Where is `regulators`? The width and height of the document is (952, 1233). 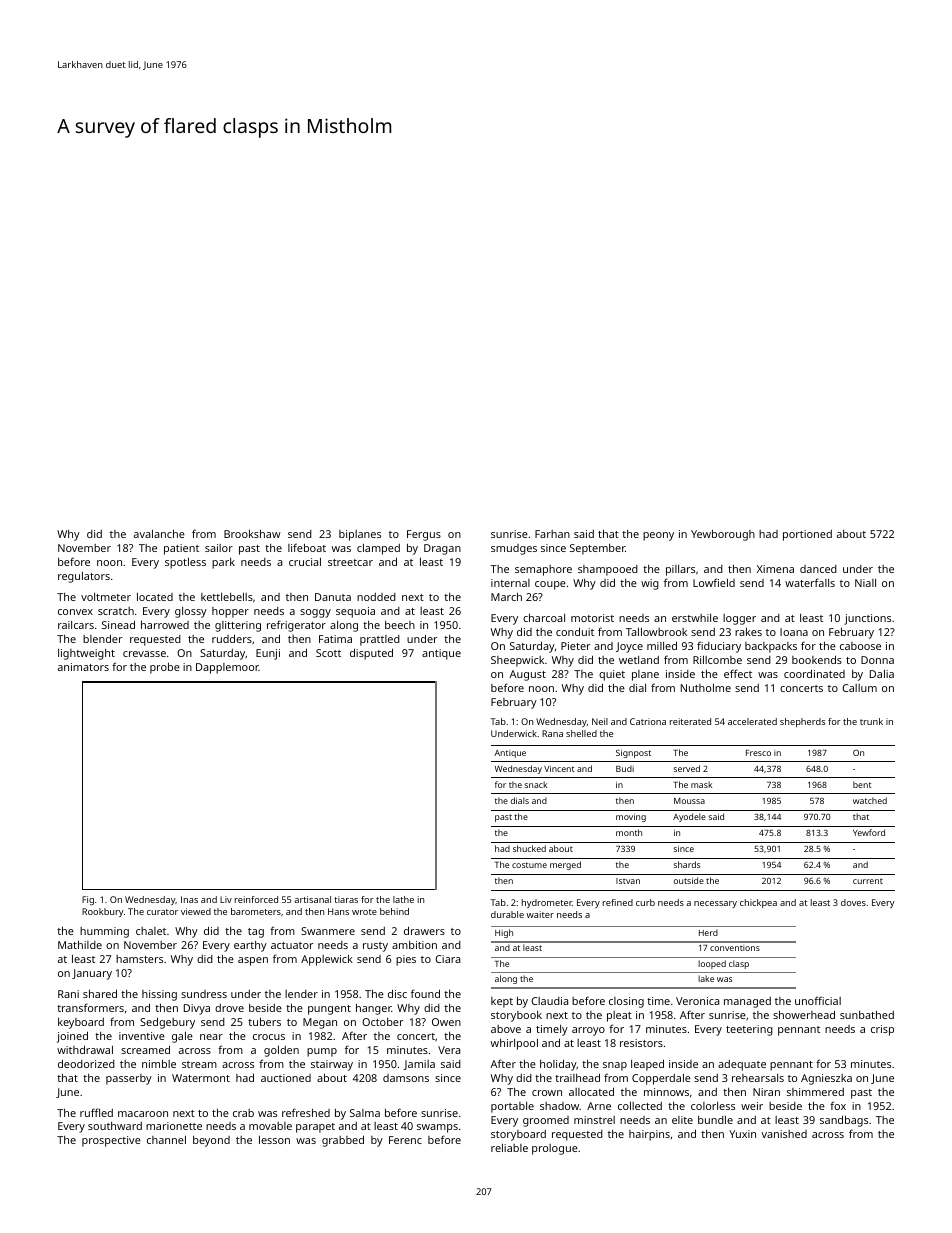 regulators is located at coordinates (84, 577).
